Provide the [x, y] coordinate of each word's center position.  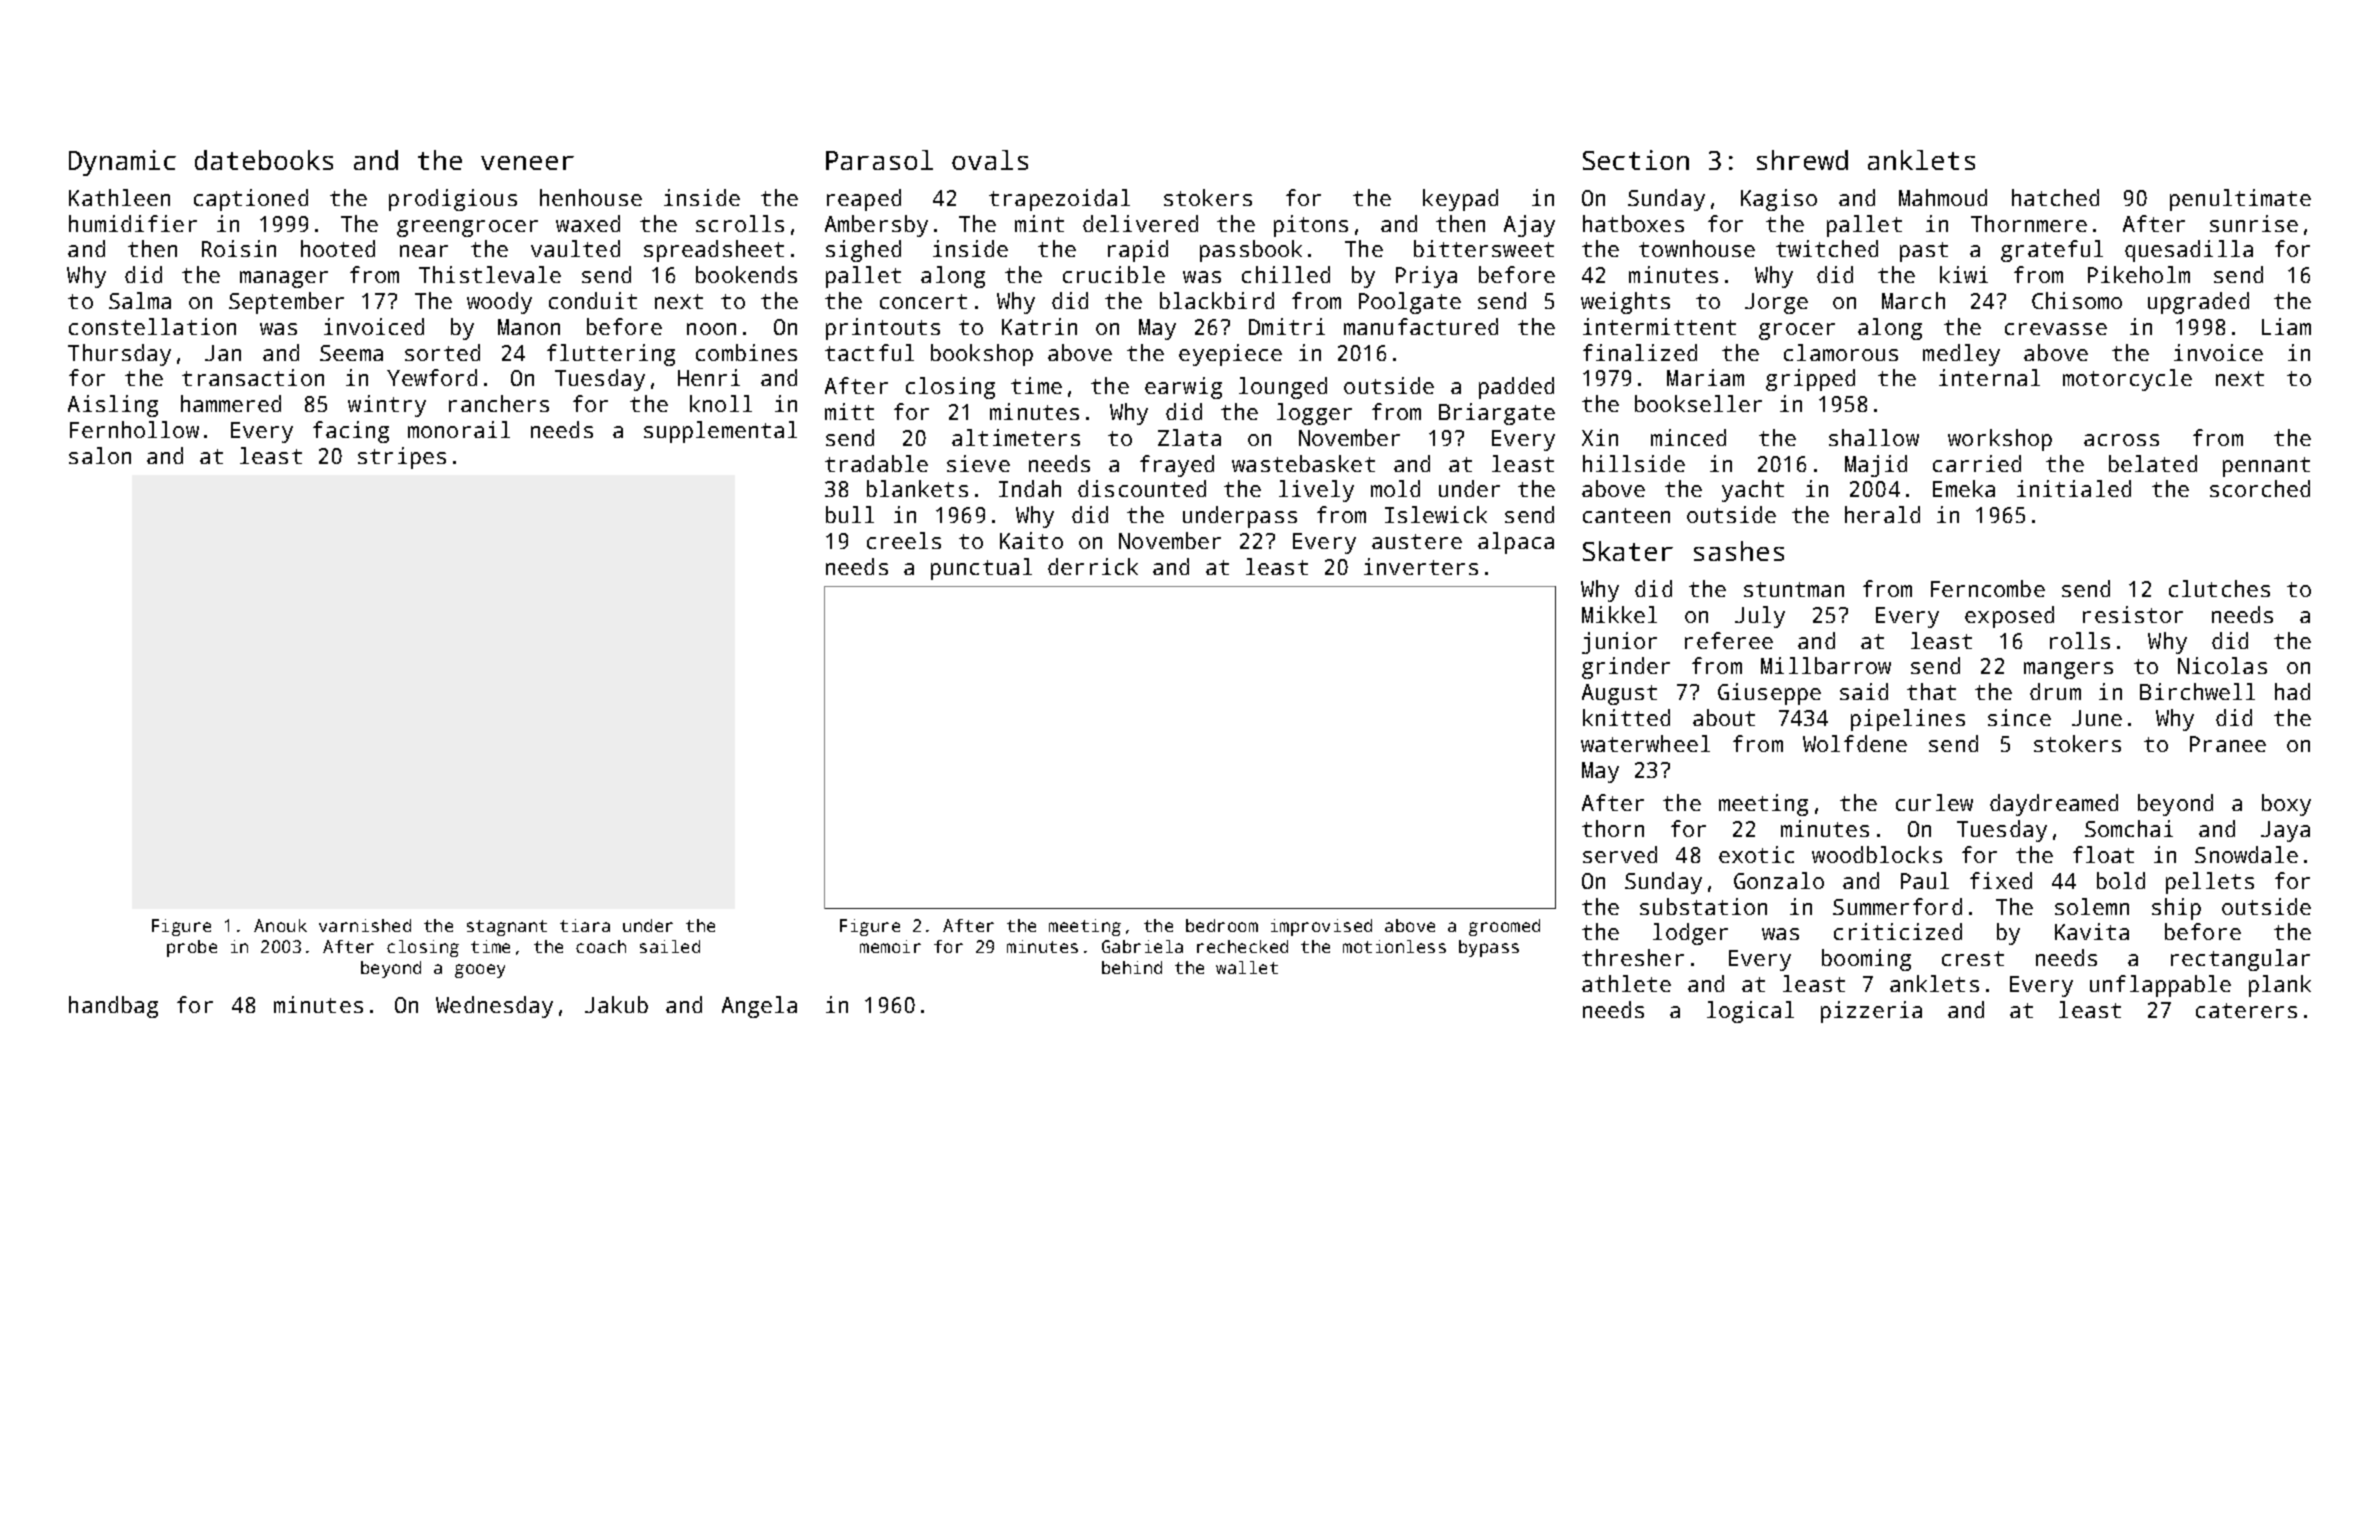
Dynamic [122, 163]
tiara [585, 925]
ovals [990, 160]
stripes [402, 458]
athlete [1626, 983]
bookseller [1698, 403]
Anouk [280, 925]
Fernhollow [134, 429]
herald [1882, 514]
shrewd [1802, 160]
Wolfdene [1855, 743]
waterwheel [1645, 743]
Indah [1030, 488]
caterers [2246, 1010]
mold [1395, 488]
